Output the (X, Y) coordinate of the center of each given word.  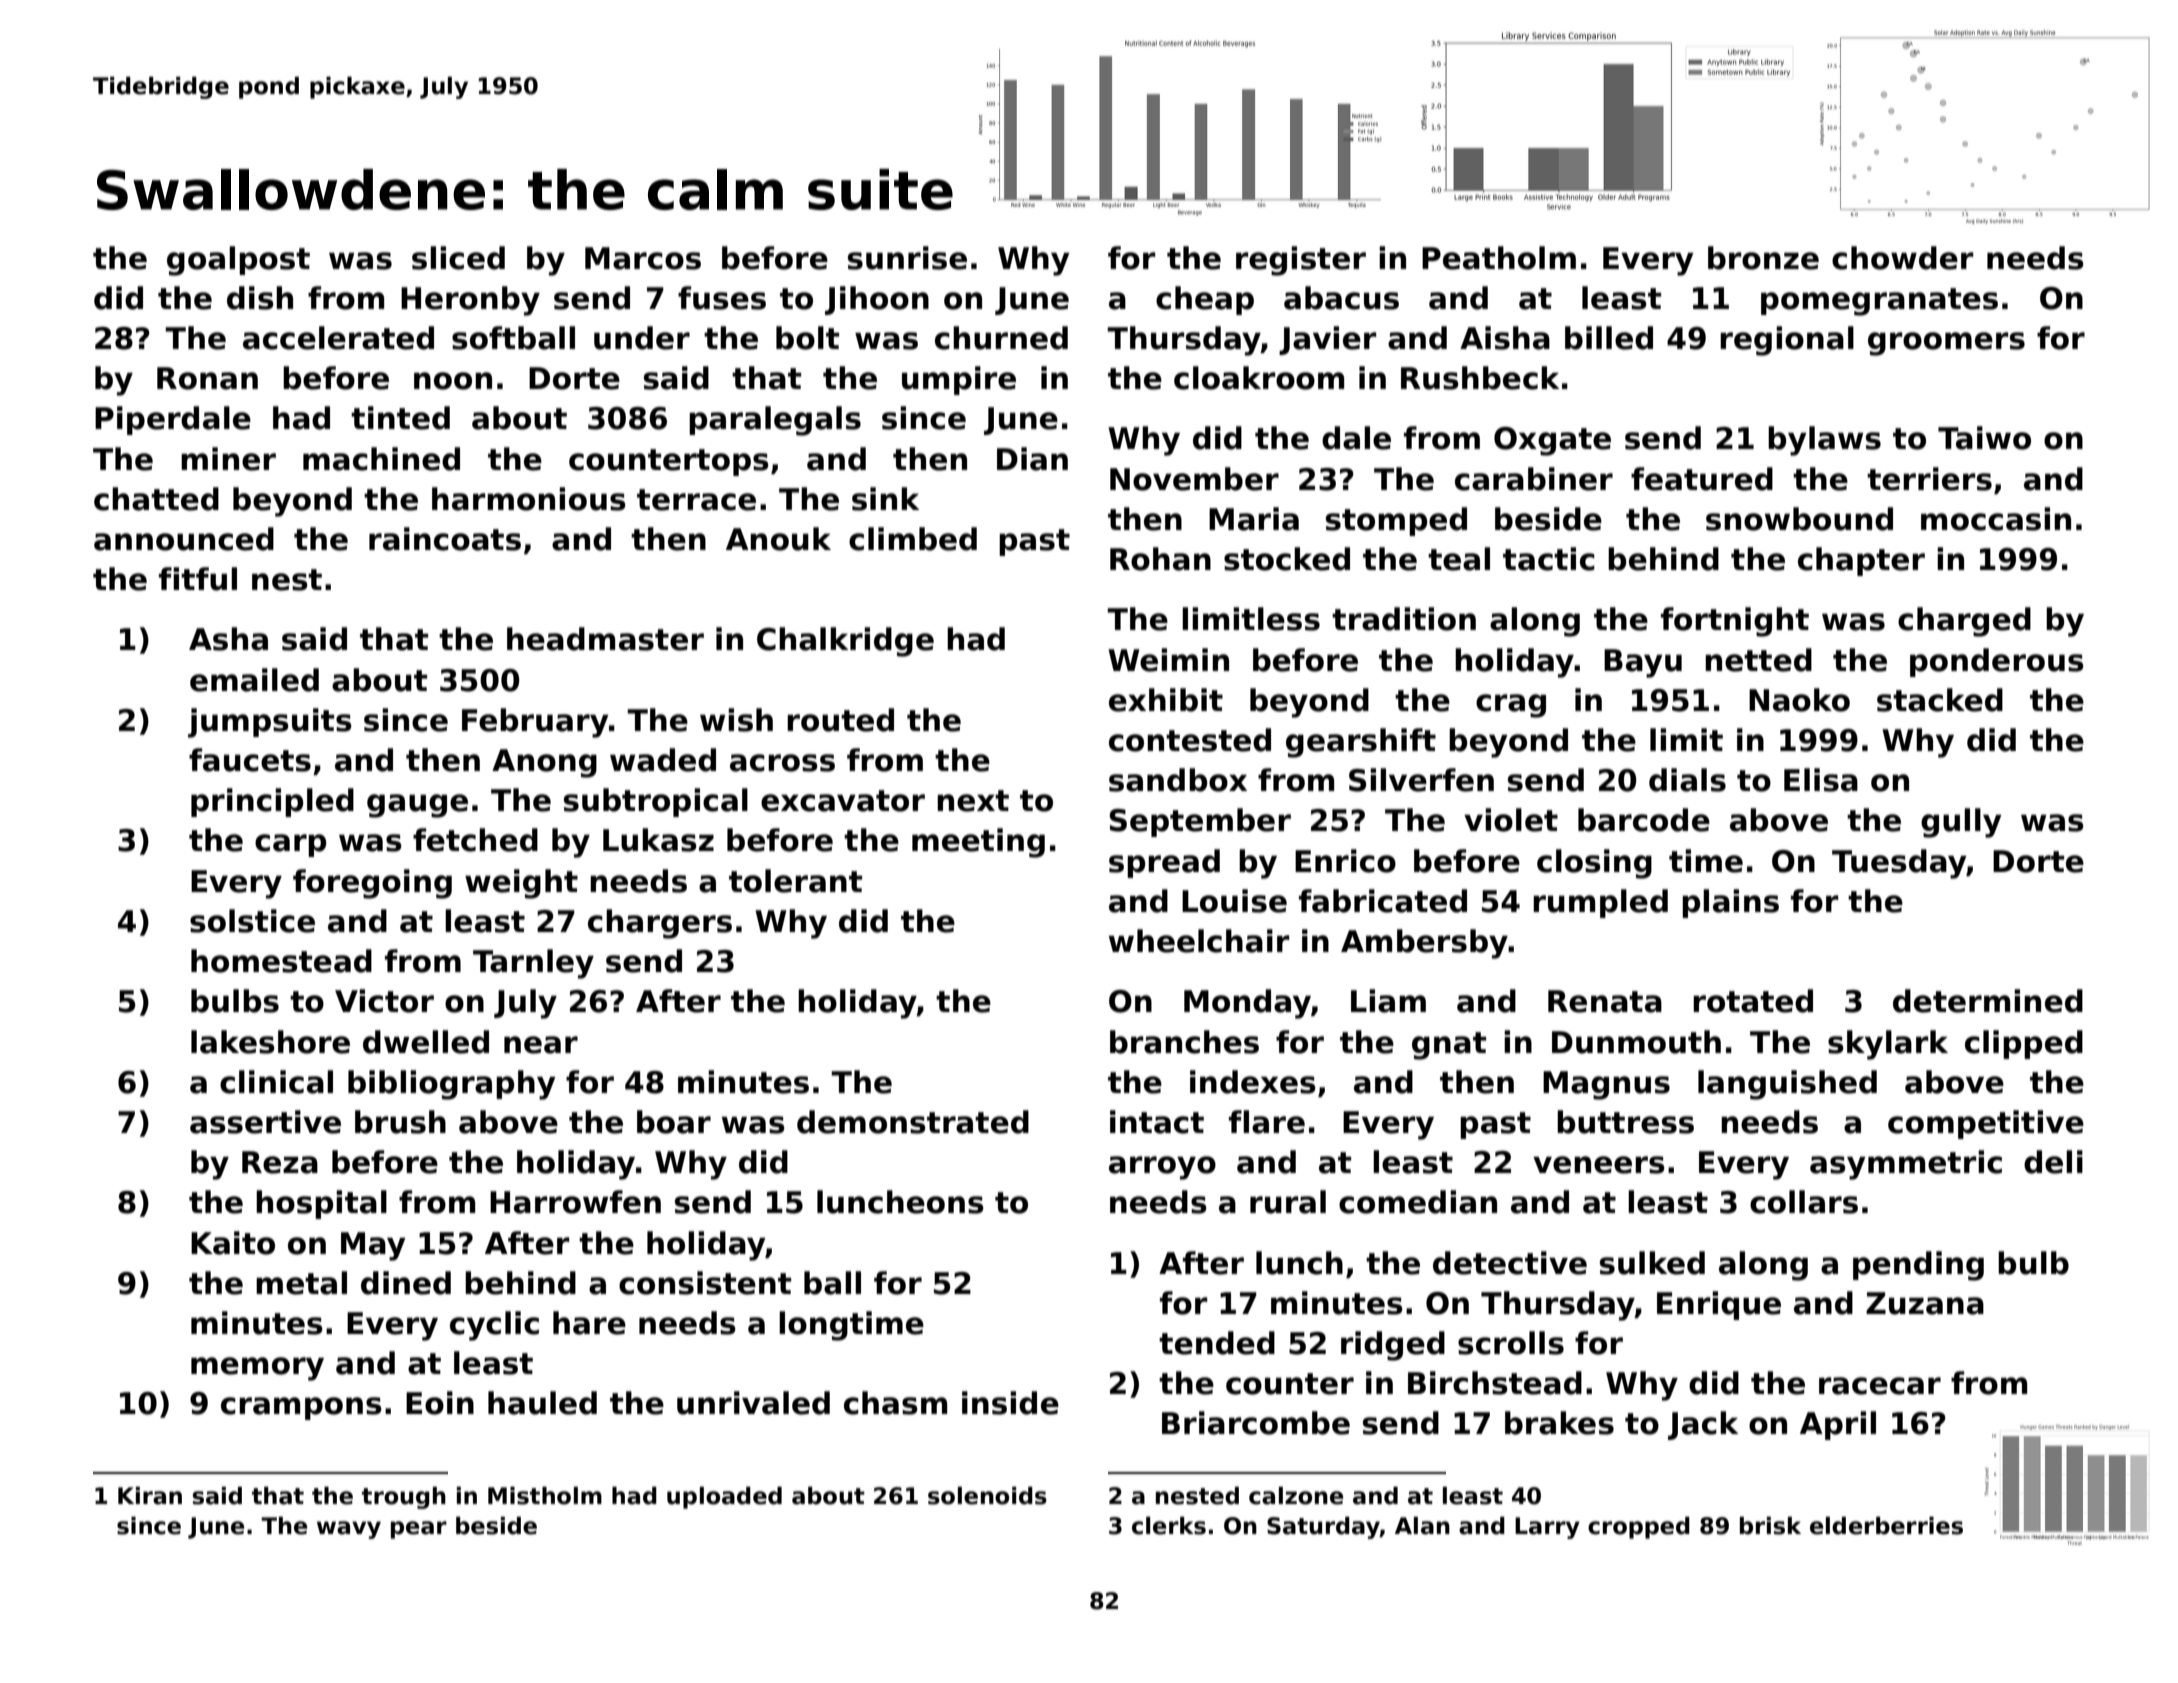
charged (1964, 622)
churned (1001, 338)
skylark (1888, 1045)
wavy (349, 1530)
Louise (1234, 901)
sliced (458, 258)
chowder (1902, 258)
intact (1157, 1122)
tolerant (795, 881)
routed (840, 720)
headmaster (605, 639)
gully (1961, 823)
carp (290, 845)
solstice (252, 921)
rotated (1753, 1001)
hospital (321, 1204)
